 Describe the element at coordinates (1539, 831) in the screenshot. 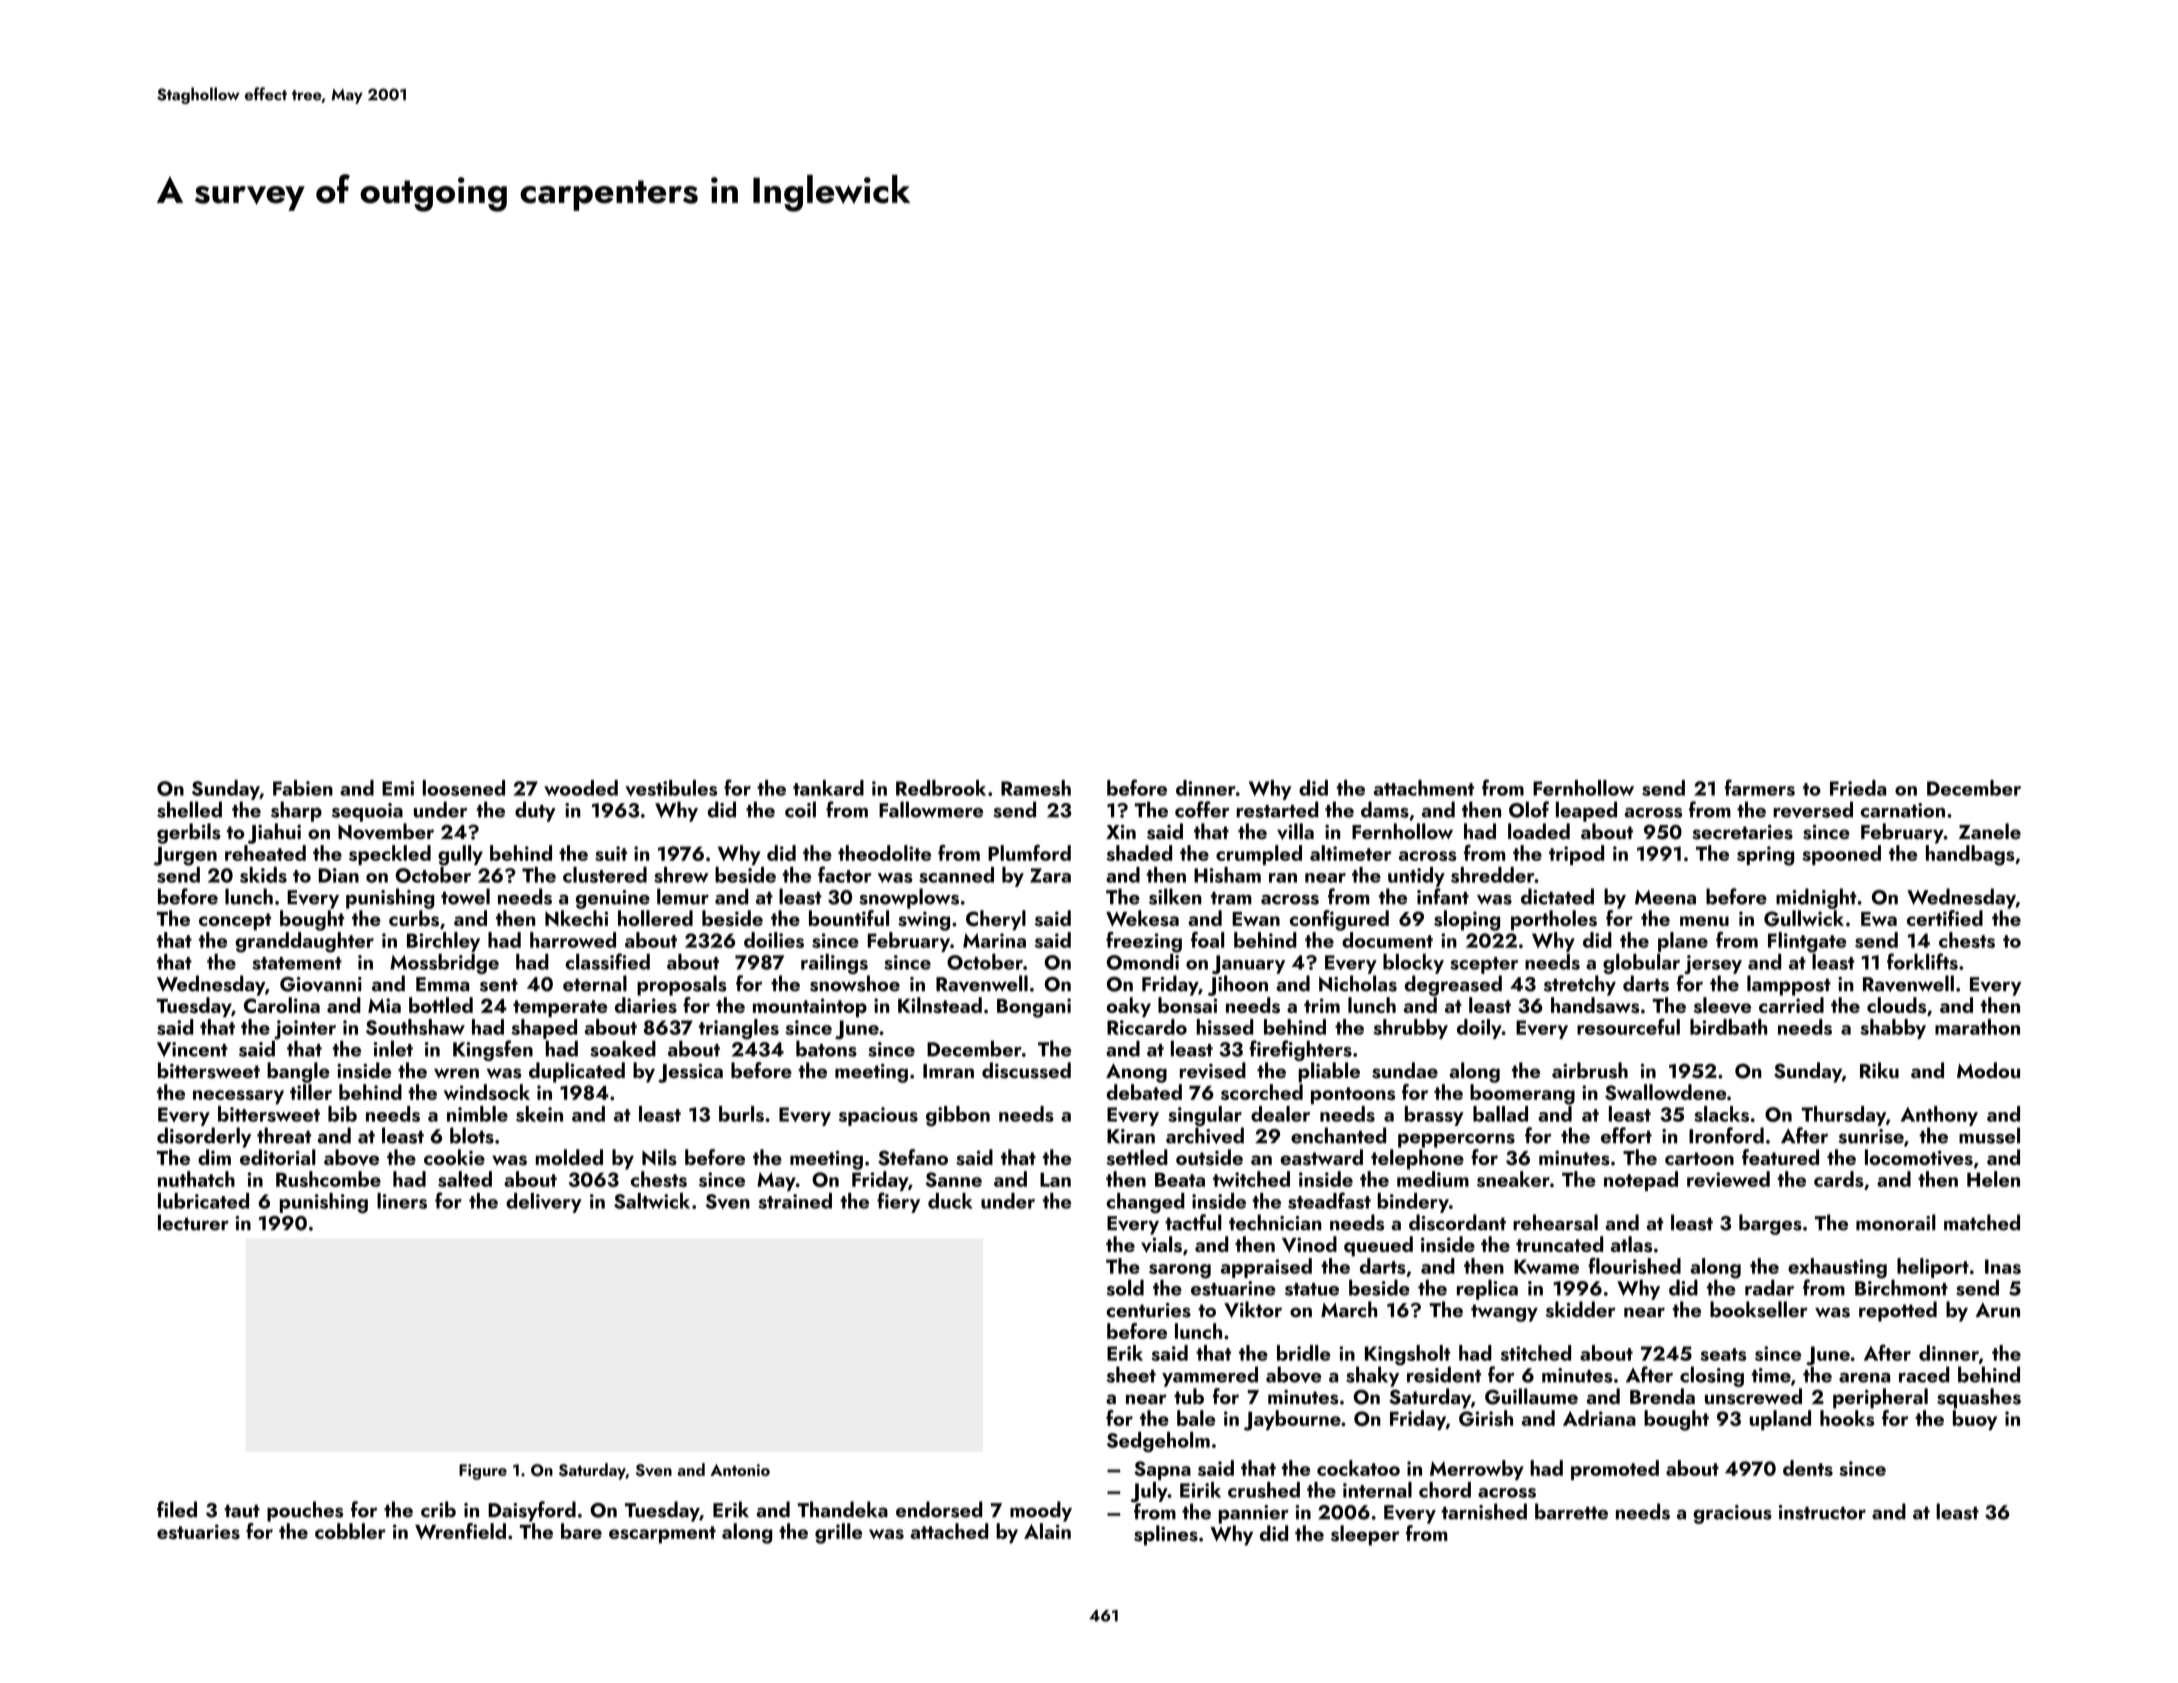

I see `loaded` at that location.
